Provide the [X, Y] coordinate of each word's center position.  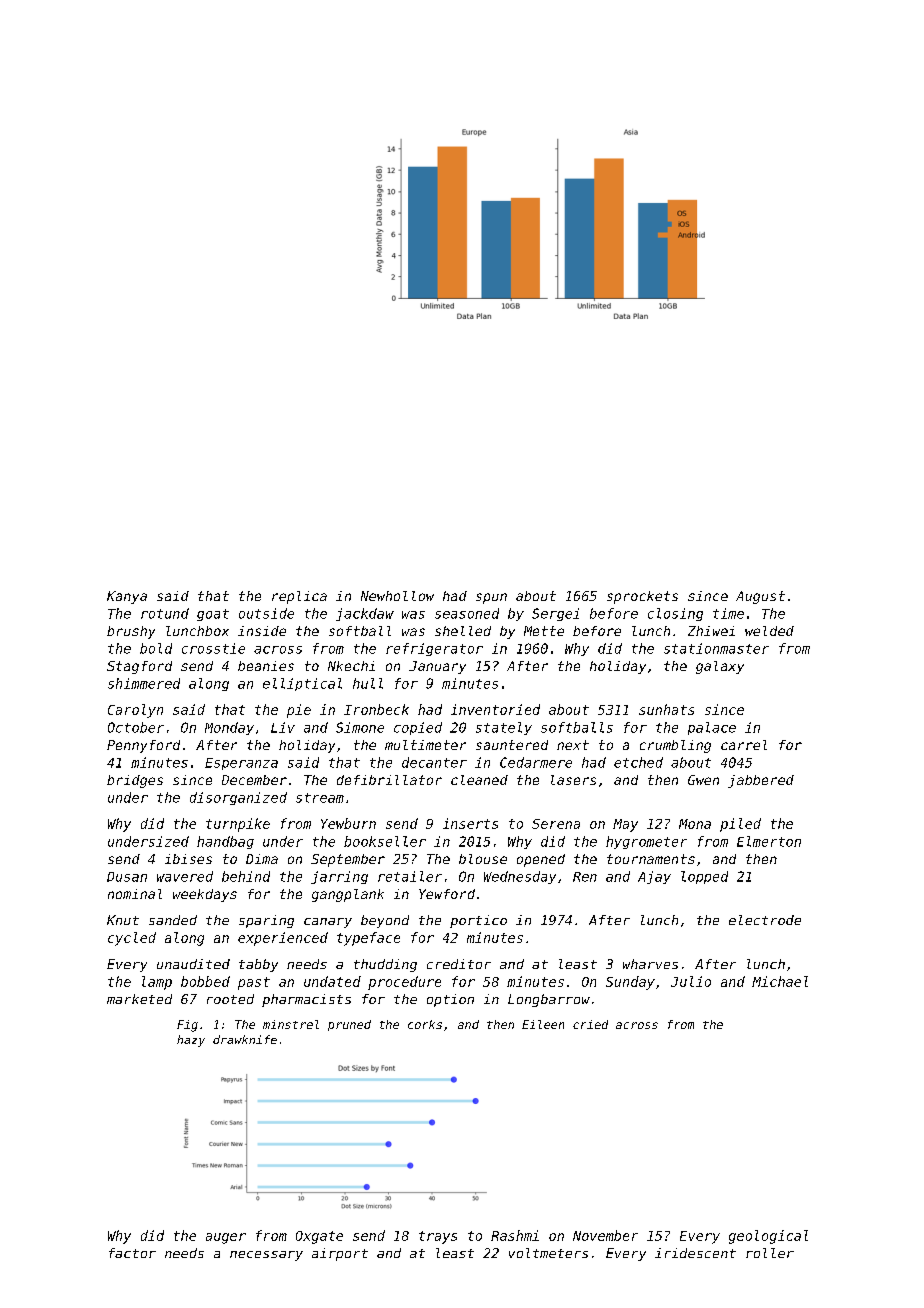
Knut [123, 920]
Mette [544, 631]
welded [769, 631]
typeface [368, 939]
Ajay [654, 877]
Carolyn [135, 711]
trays [438, 1237]
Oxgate [319, 1237]
